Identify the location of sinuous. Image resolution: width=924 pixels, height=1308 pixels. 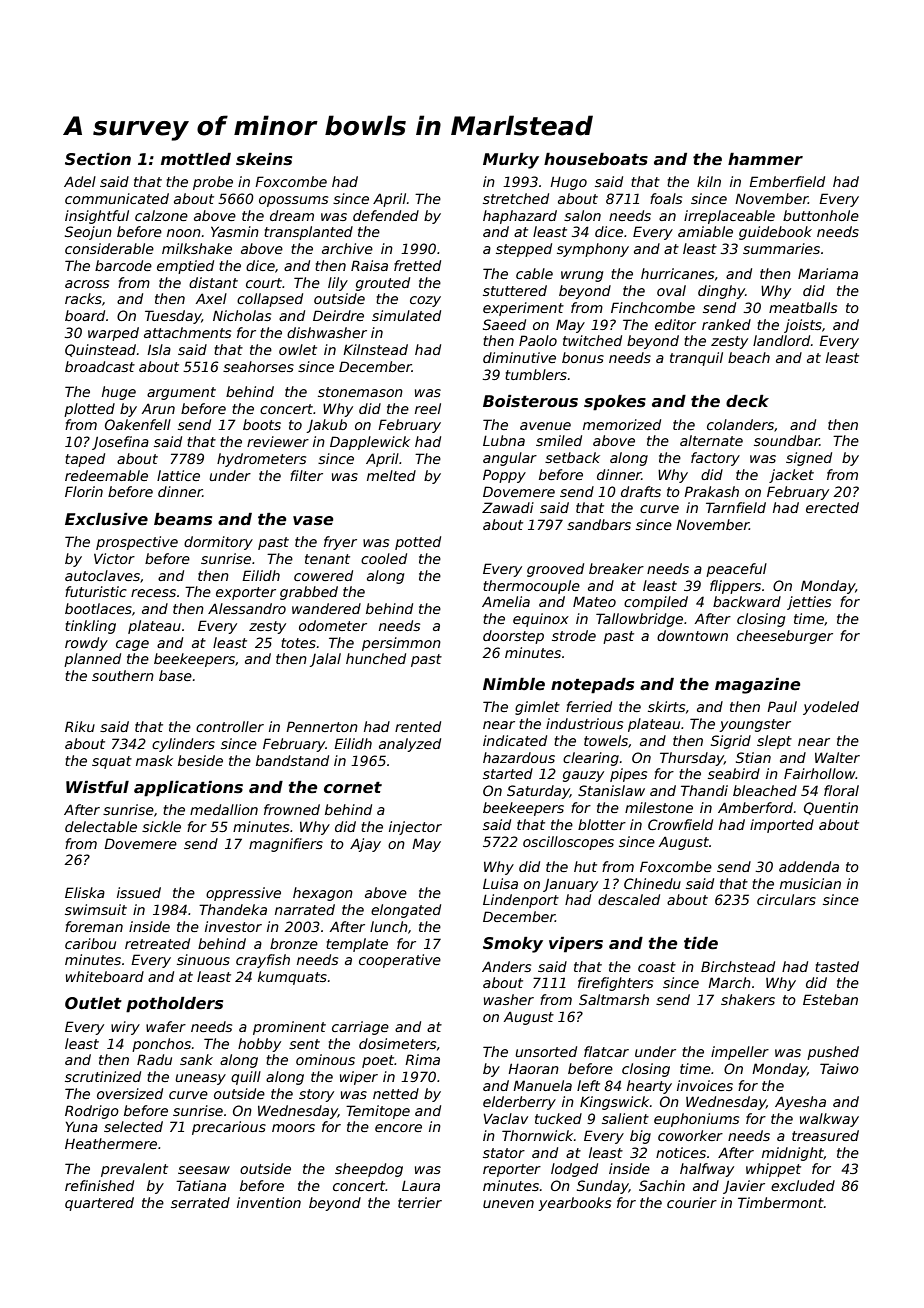
(203, 959).
